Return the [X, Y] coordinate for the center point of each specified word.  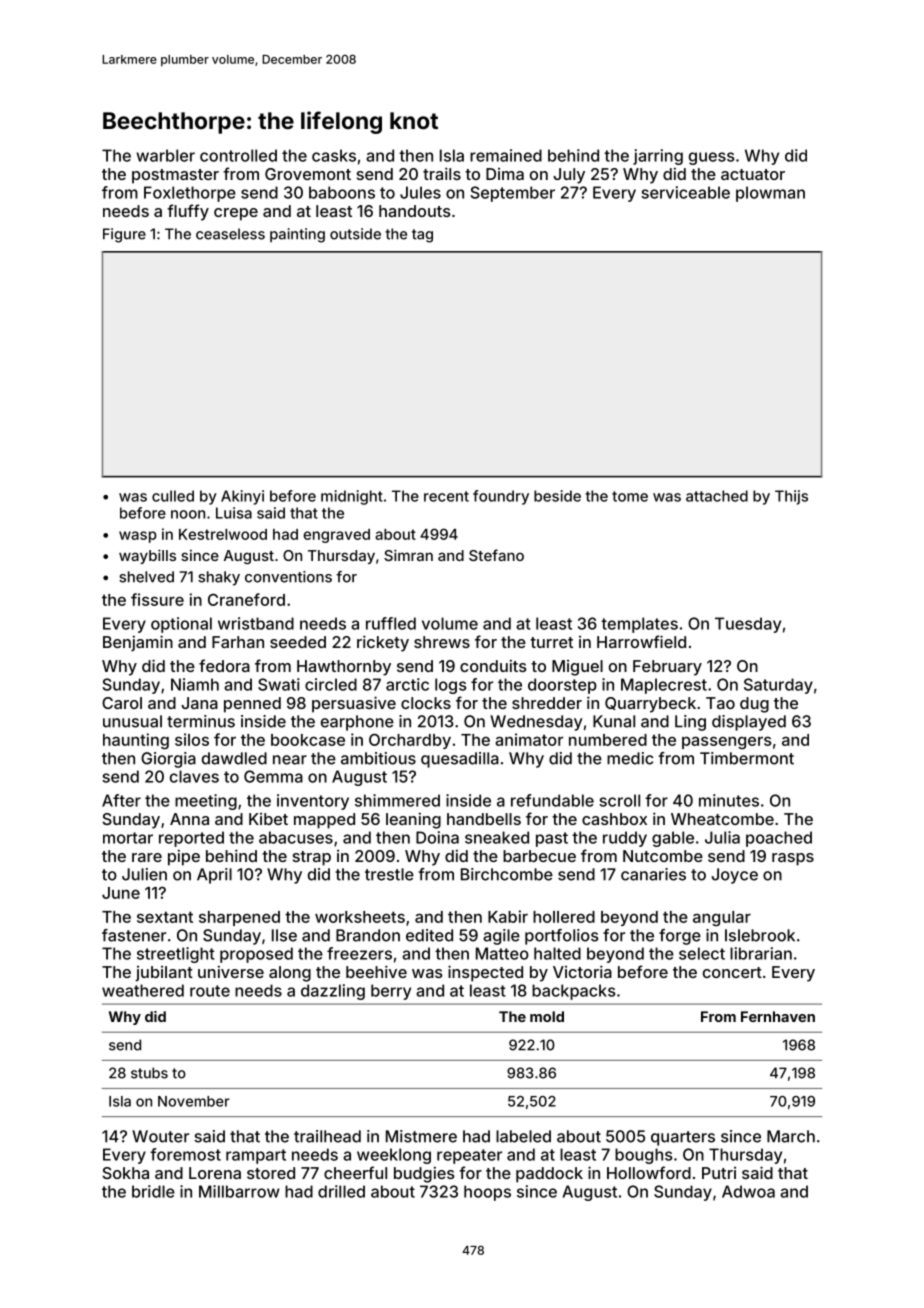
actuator [753, 174]
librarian [761, 953]
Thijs [791, 497]
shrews [442, 642]
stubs [149, 1073]
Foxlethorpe [190, 194]
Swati [279, 684]
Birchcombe [507, 874]
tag [422, 236]
